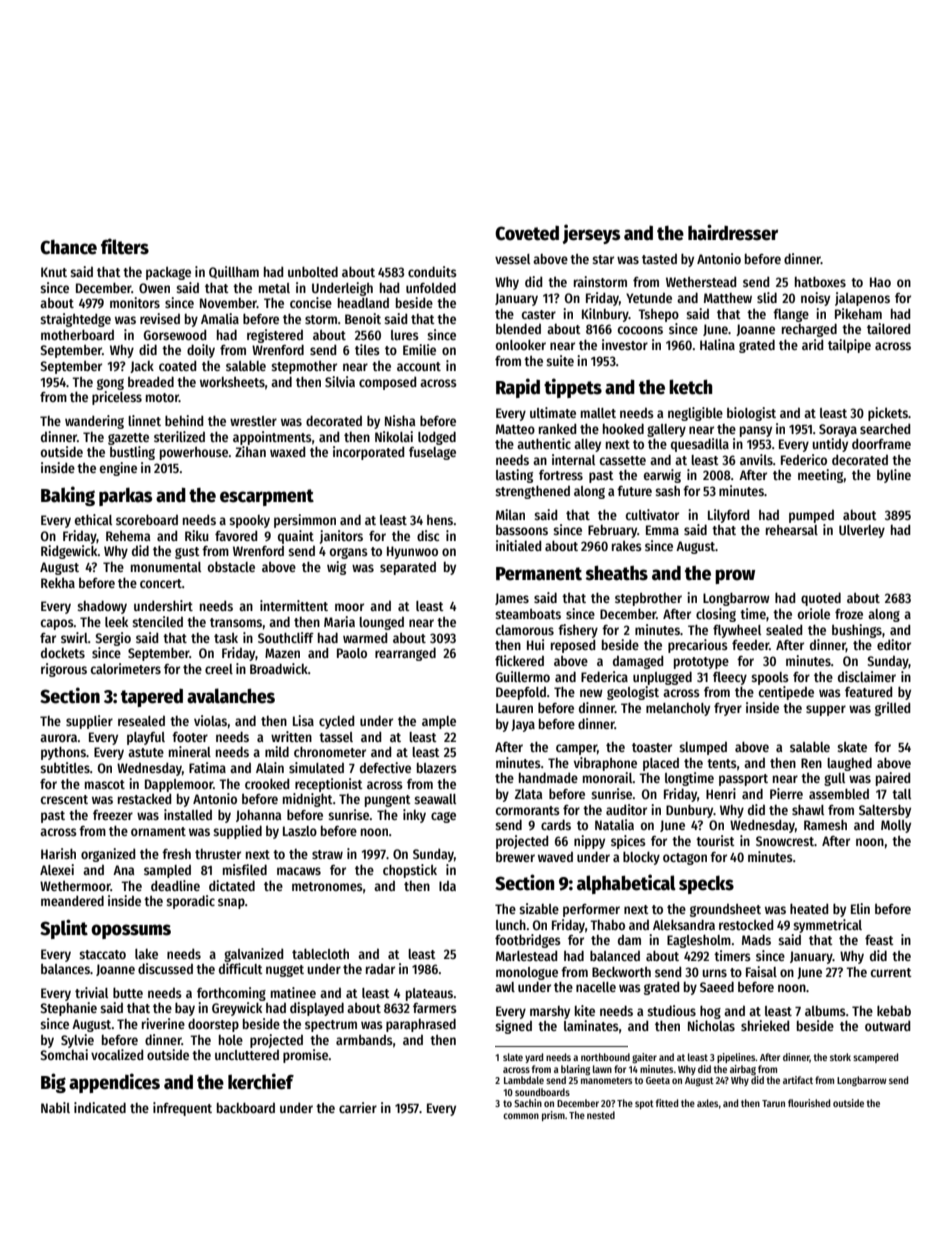  I want to click on fitted, so click(667, 1103).
